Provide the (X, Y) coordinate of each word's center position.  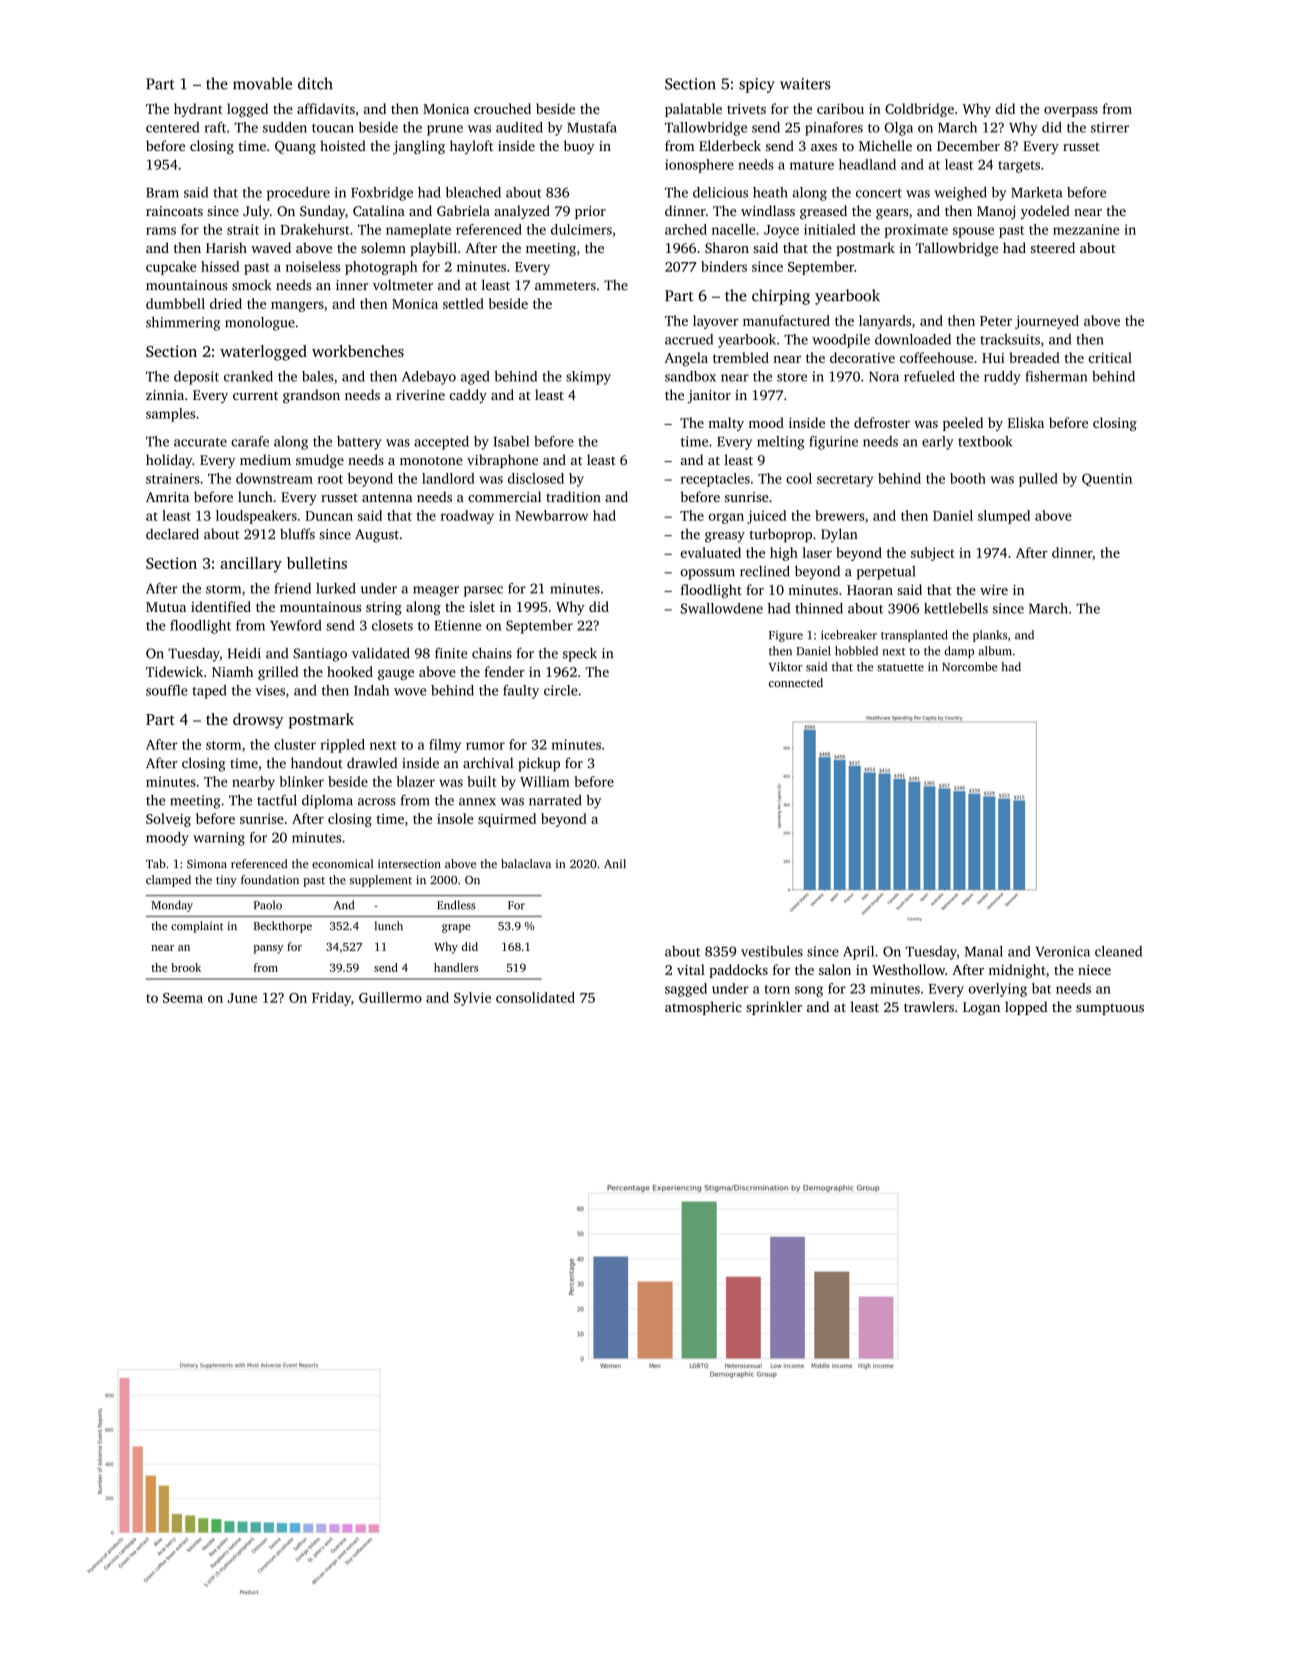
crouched (502, 108)
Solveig (168, 820)
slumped (1004, 517)
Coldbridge (919, 110)
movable (262, 83)
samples (170, 415)
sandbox (690, 376)
